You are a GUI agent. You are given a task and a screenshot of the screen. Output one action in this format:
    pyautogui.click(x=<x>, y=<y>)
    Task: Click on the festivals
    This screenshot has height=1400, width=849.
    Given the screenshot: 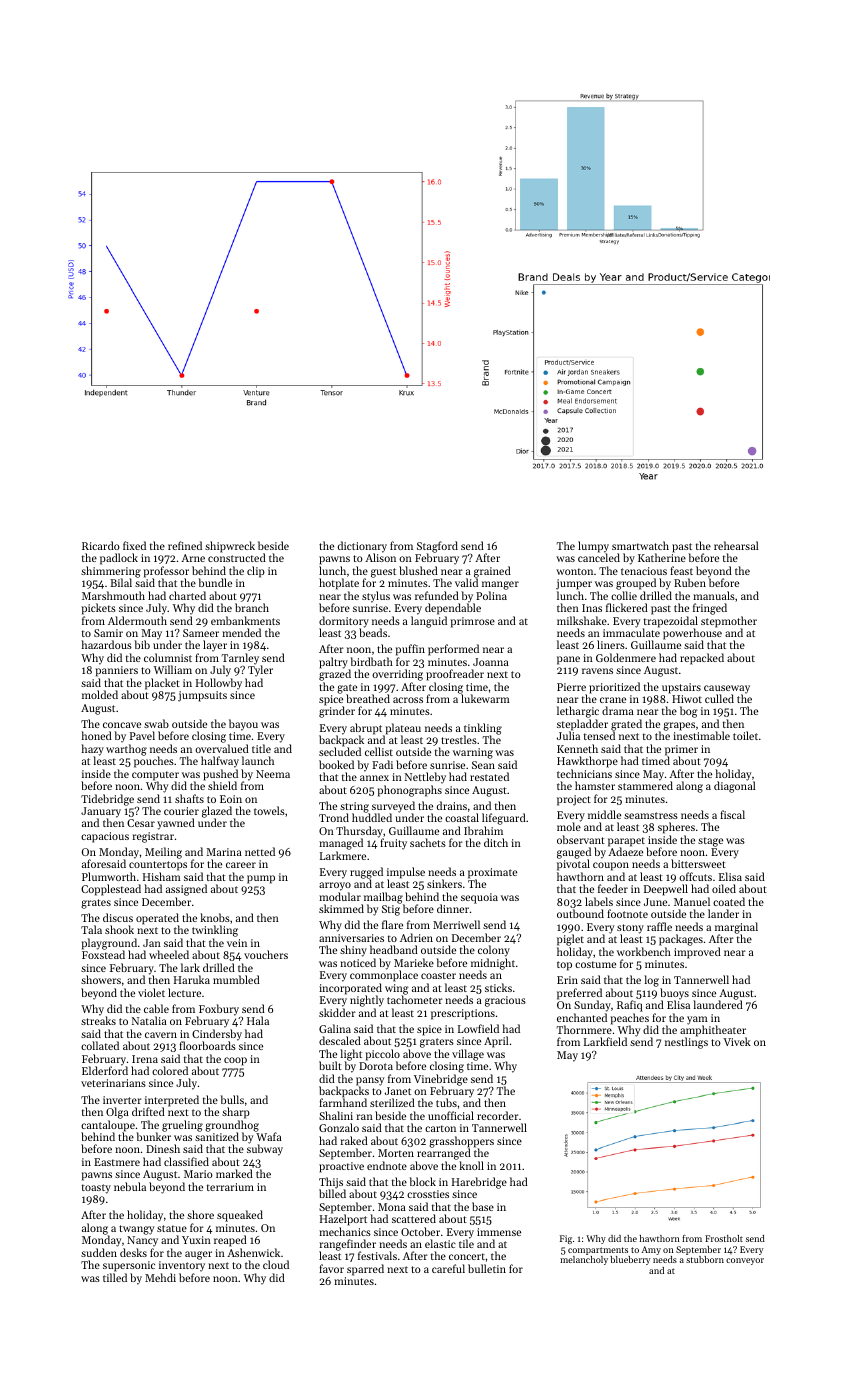 What is the action you would take?
    pyautogui.click(x=377, y=1255)
